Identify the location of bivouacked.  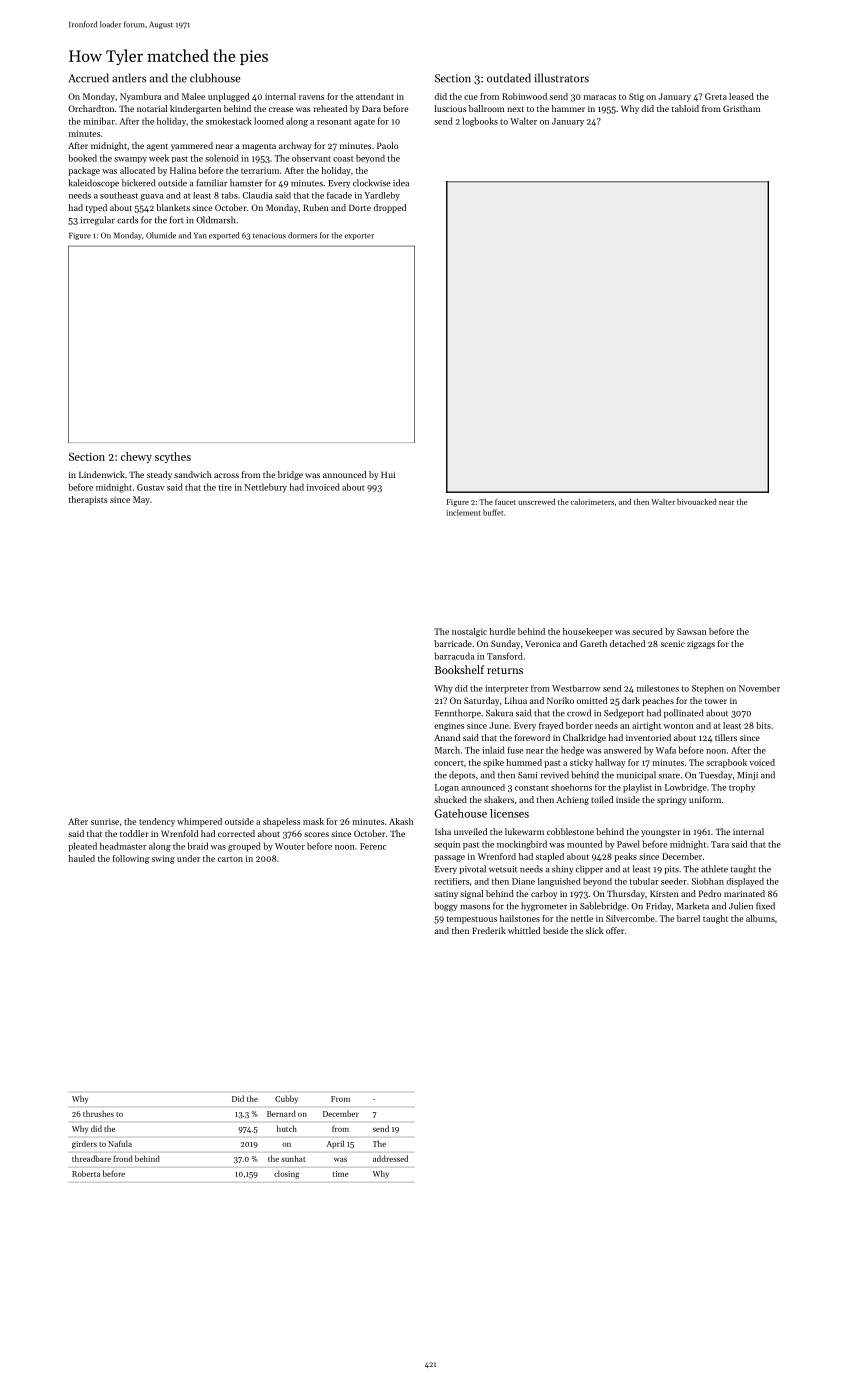
(697, 501).
